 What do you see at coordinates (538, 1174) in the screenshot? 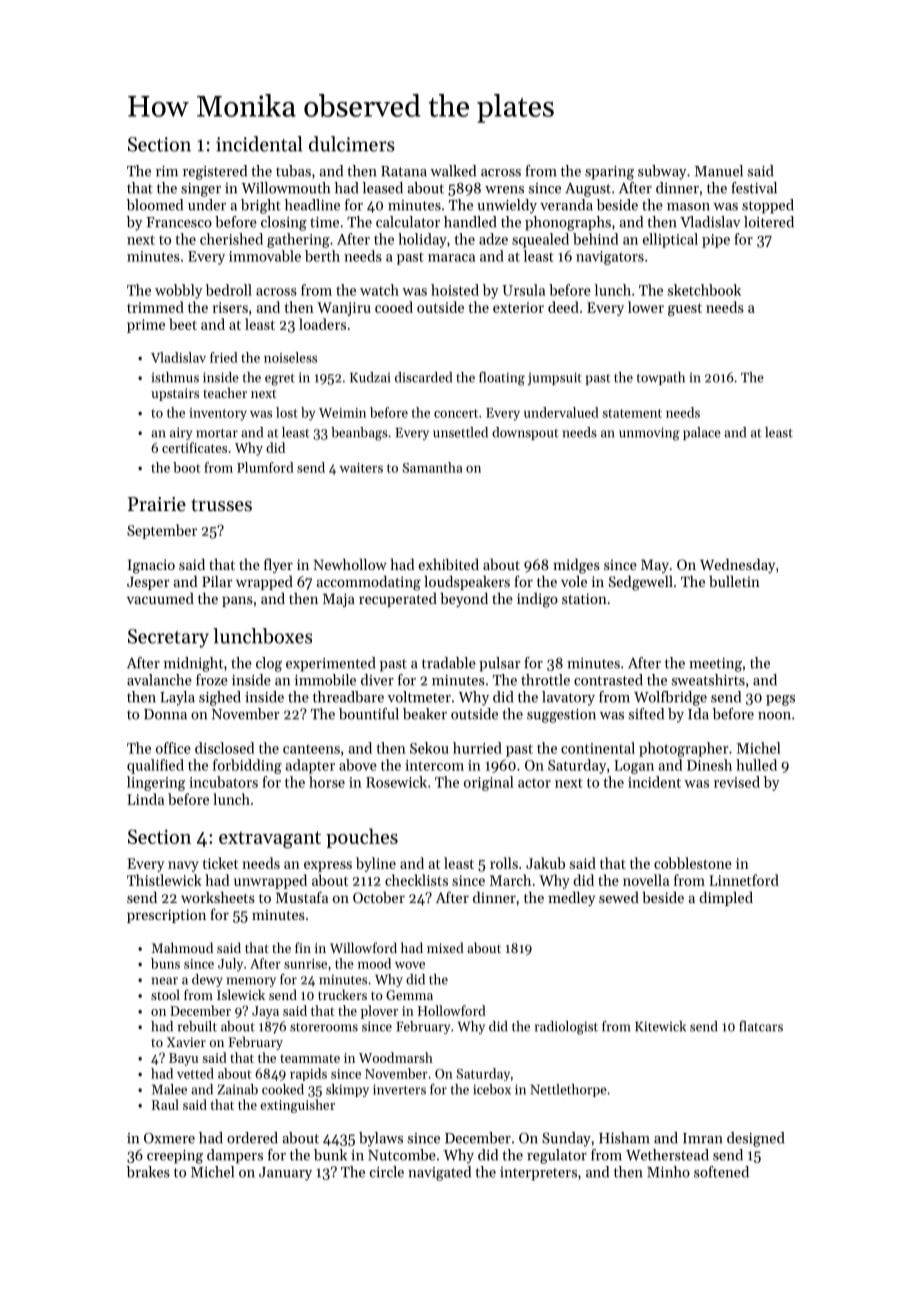
I see `interpreters` at bounding box center [538, 1174].
